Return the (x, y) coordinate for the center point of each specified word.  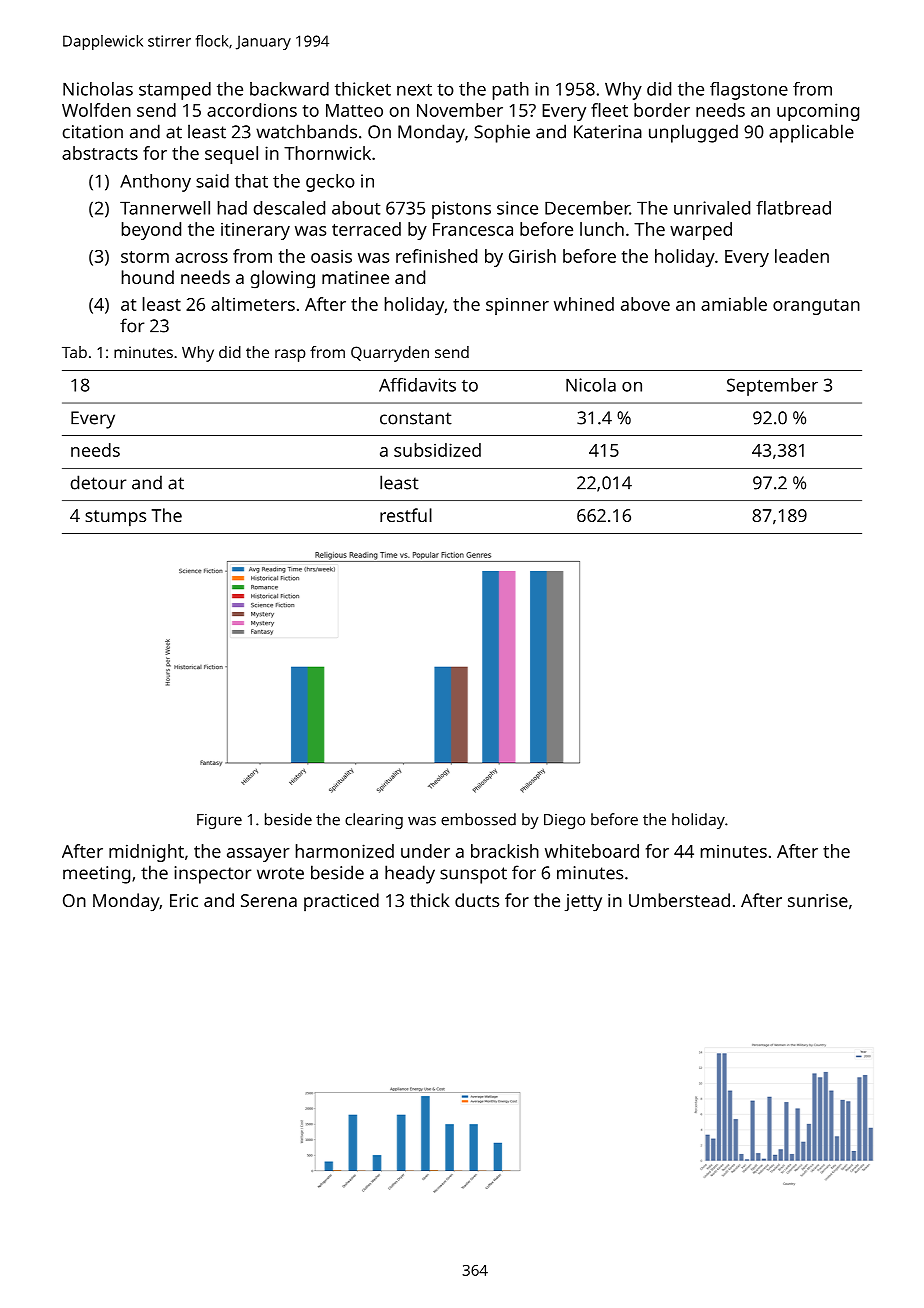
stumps (115, 518)
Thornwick (327, 153)
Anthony (155, 183)
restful (406, 515)
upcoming (818, 112)
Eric (184, 900)
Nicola (591, 385)
